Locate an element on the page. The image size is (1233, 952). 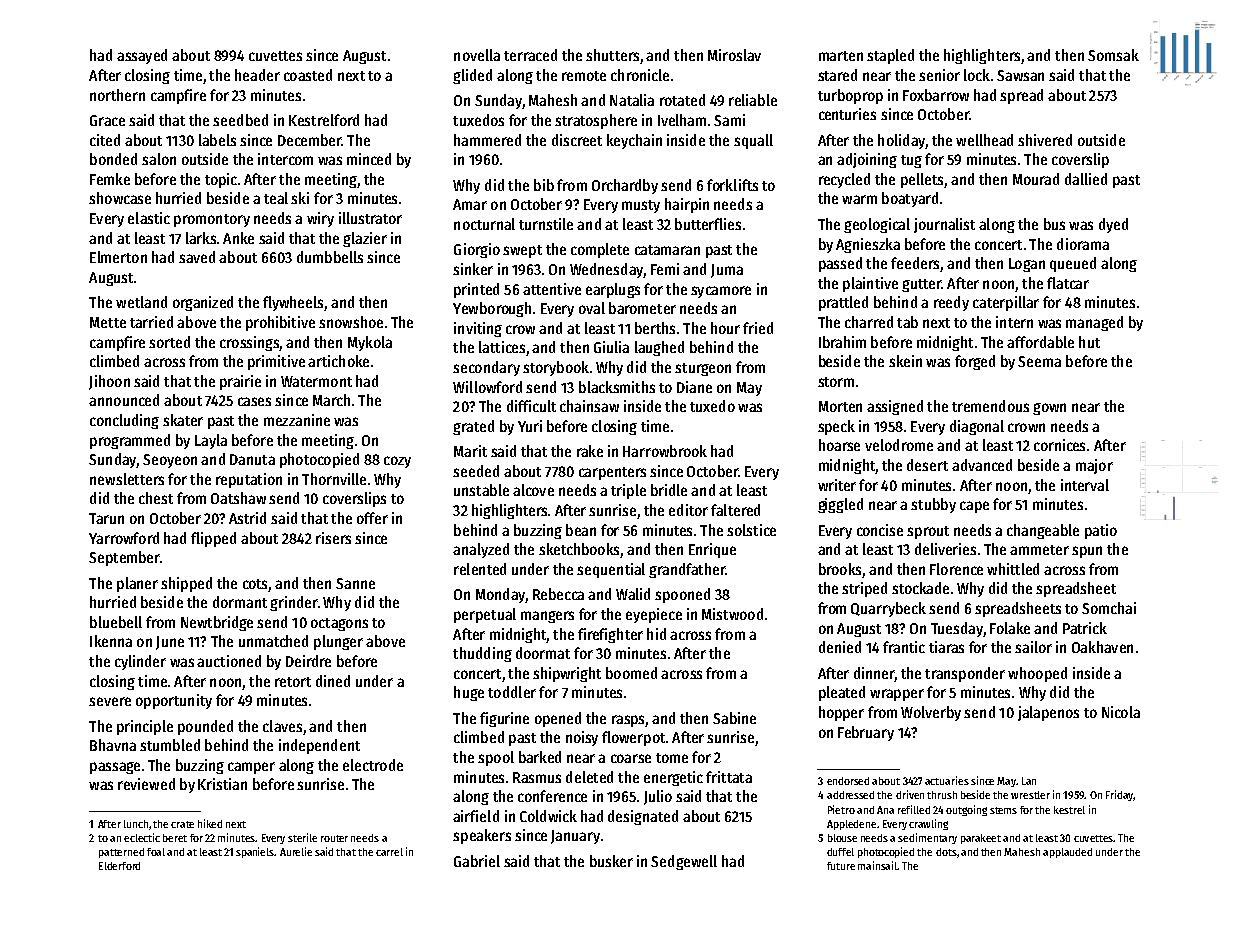
shutters is located at coordinates (612, 55).
